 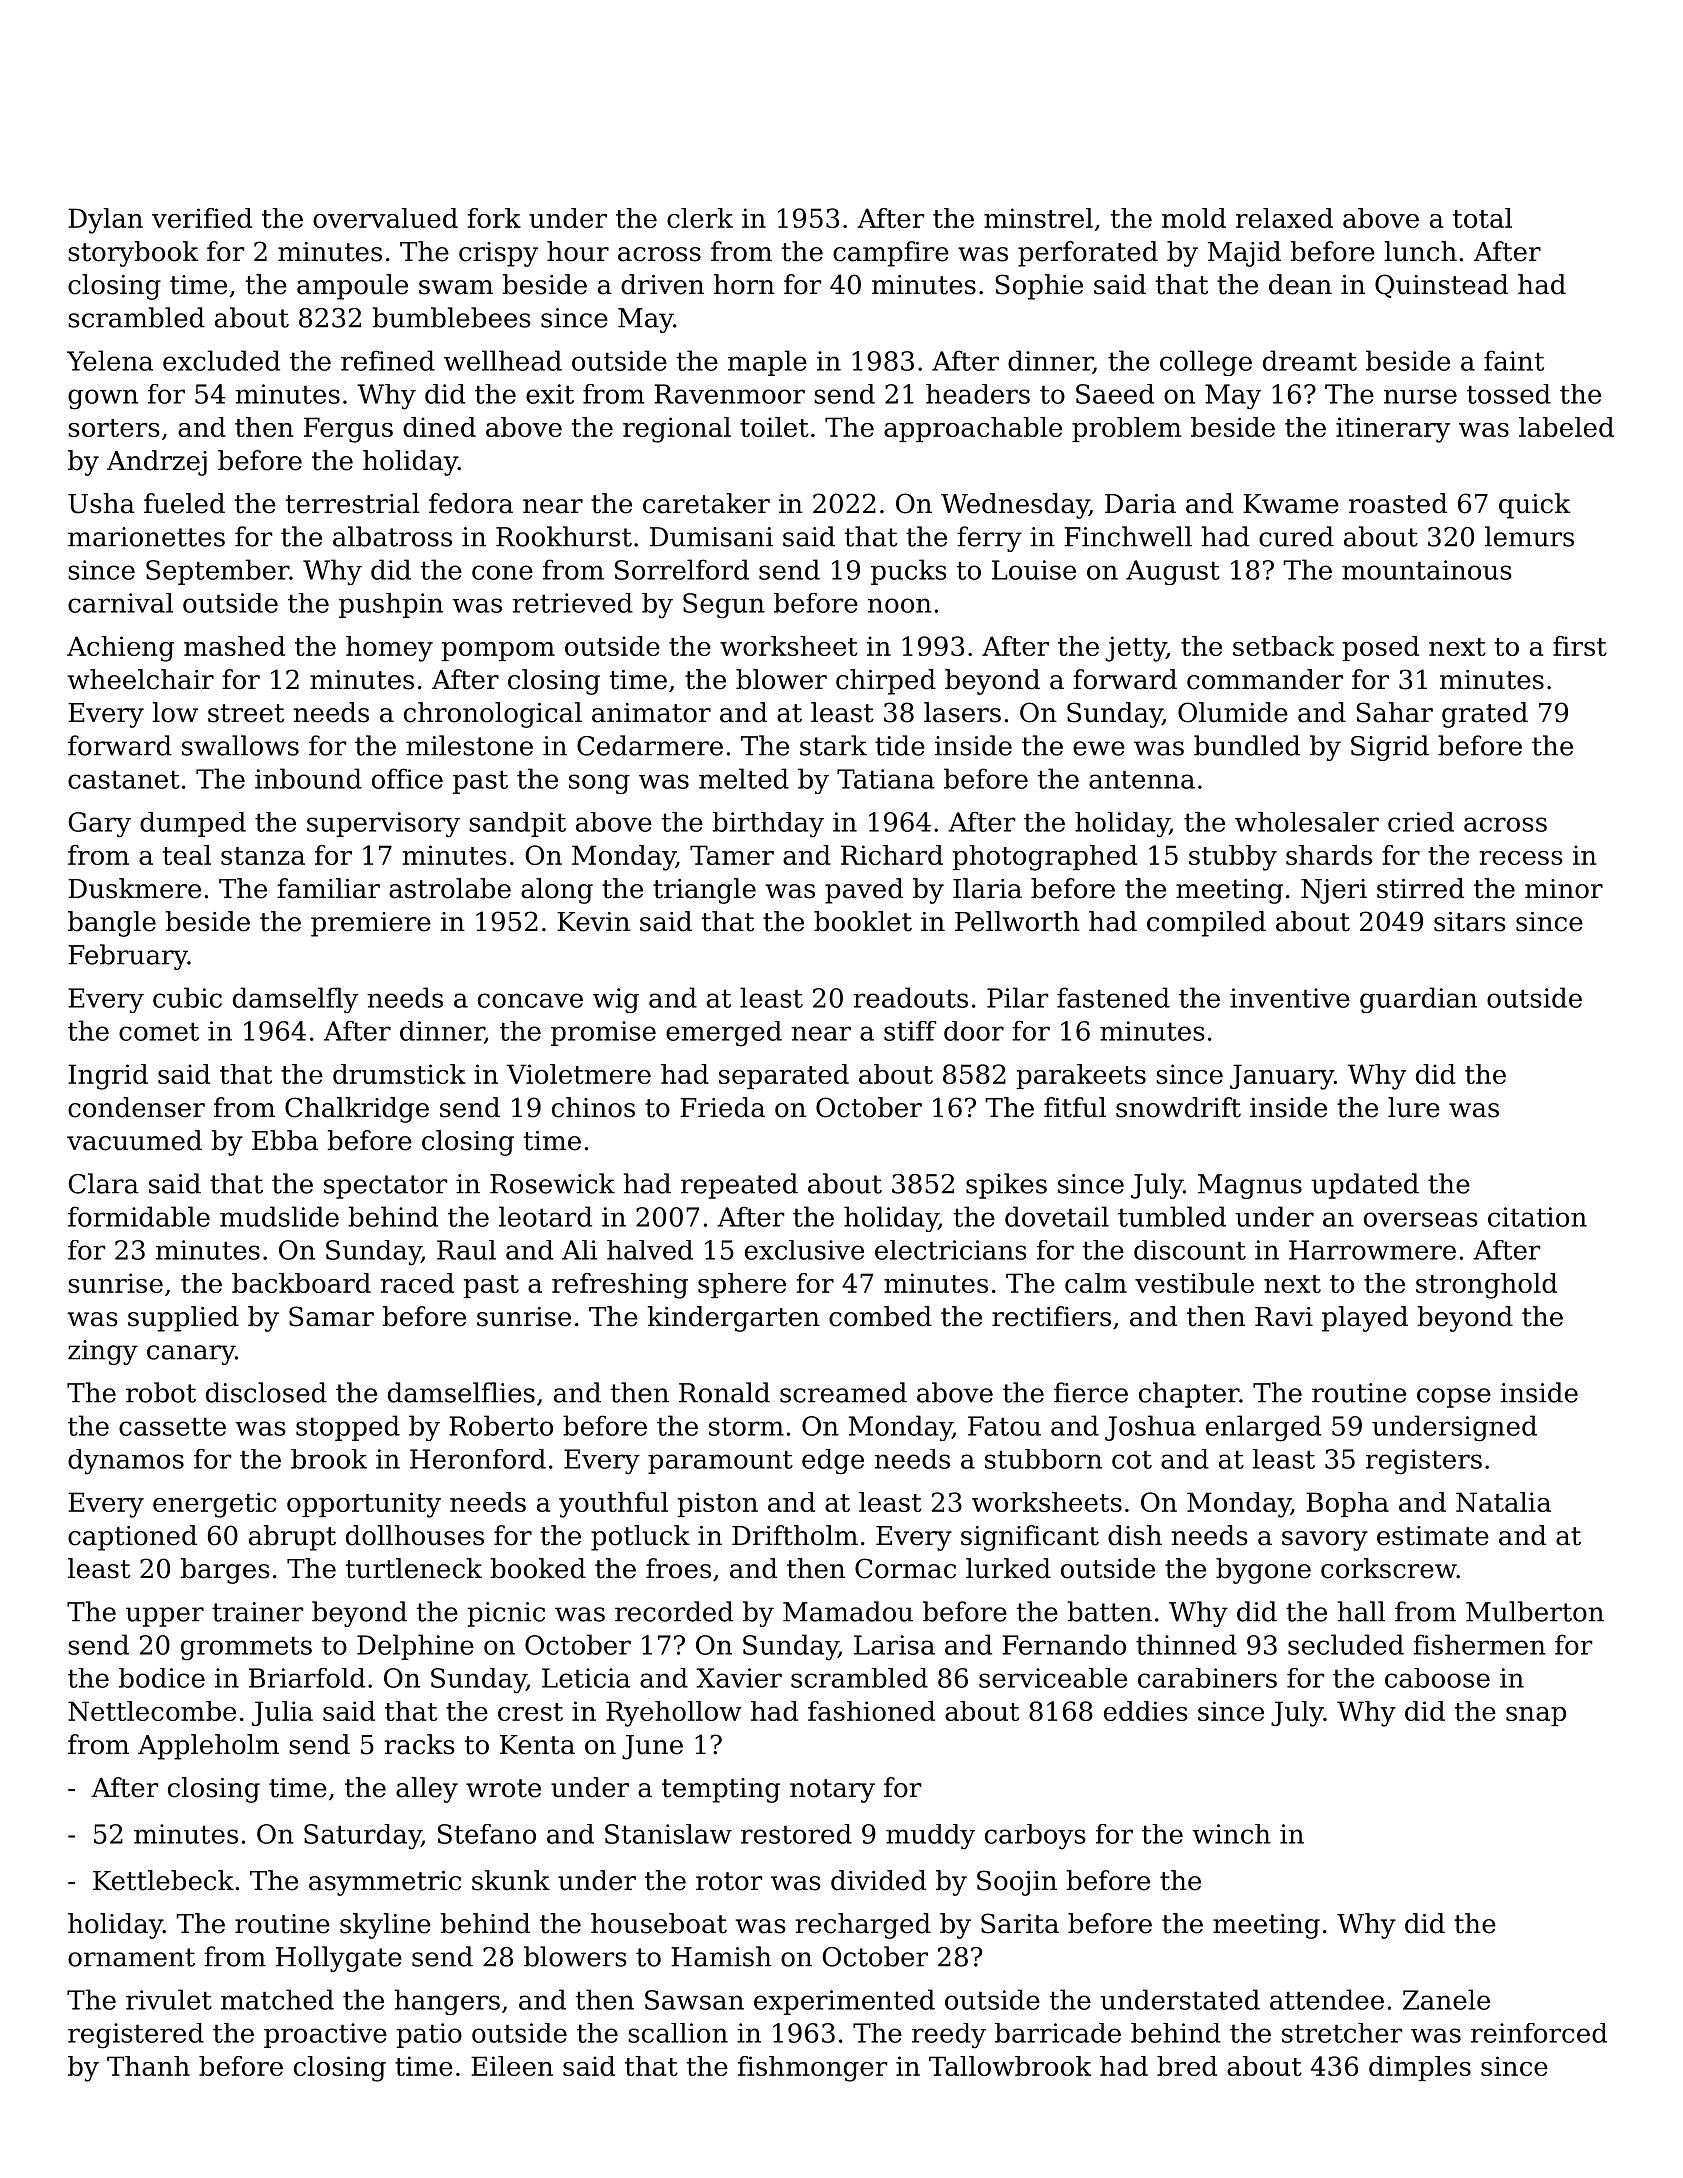 I want to click on dimples, so click(x=1420, y=2068).
